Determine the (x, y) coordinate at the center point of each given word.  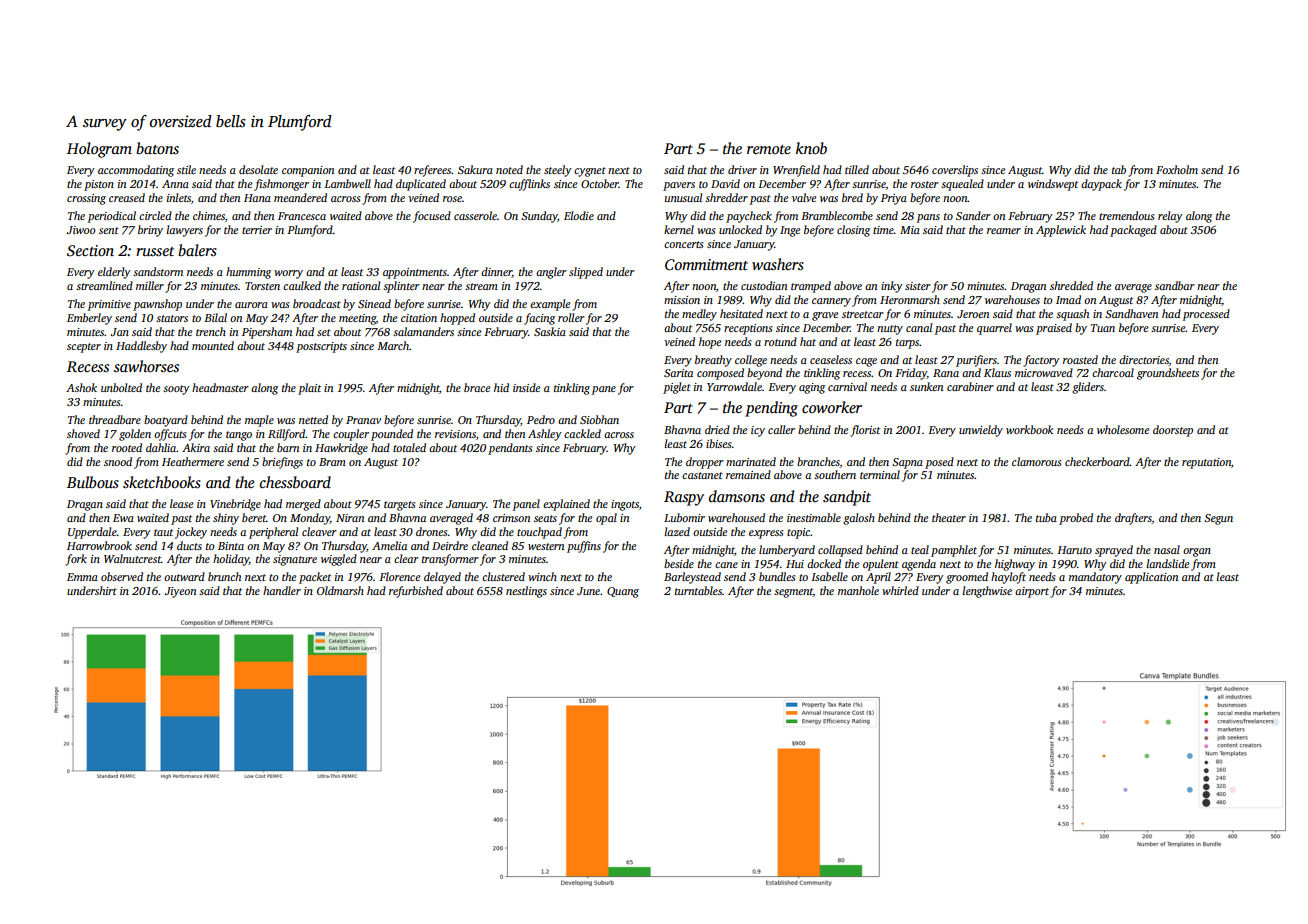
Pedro (541, 419)
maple (259, 421)
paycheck (749, 217)
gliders (1088, 388)
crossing (86, 199)
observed (122, 576)
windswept (1053, 185)
